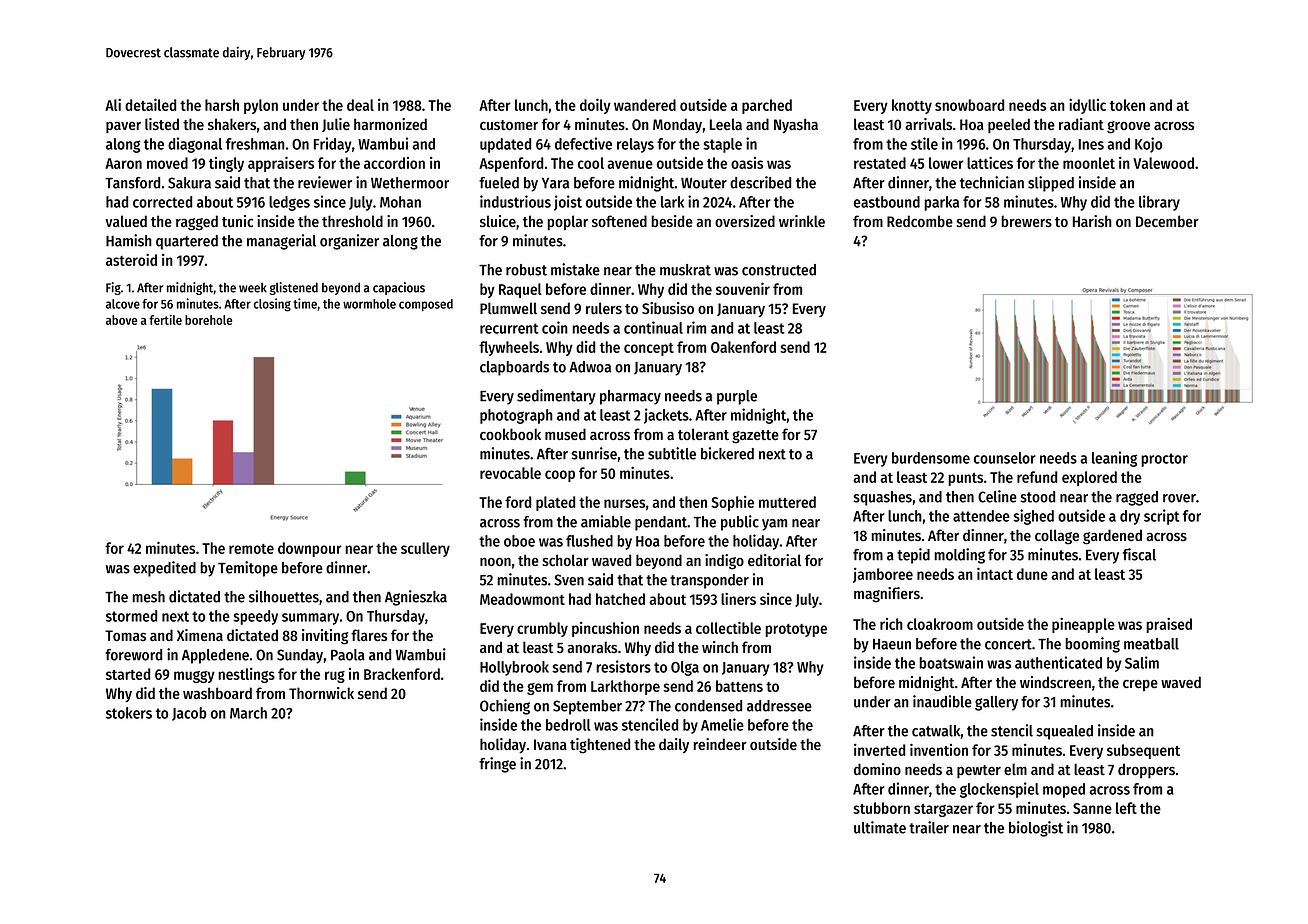 The height and width of the screenshot is (924, 1308). I want to click on borehole, so click(208, 320).
